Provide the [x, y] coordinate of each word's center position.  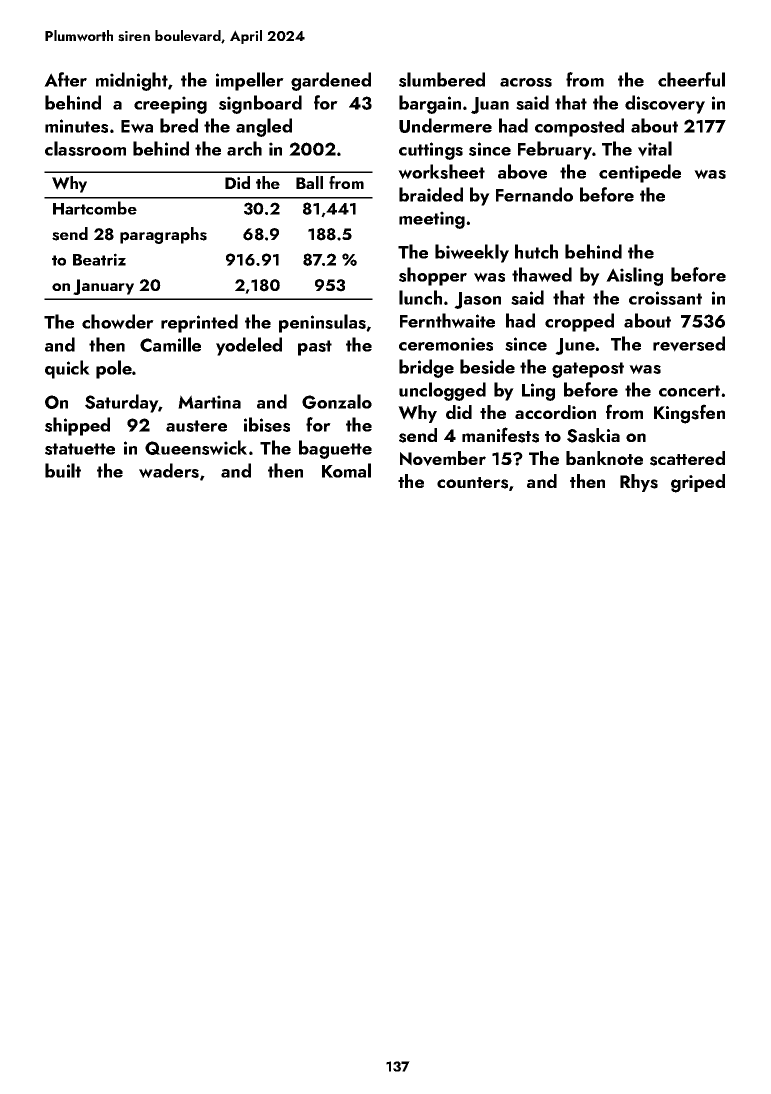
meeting [432, 220]
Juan [490, 105]
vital [655, 149]
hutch [536, 251]
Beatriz [99, 259]
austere [196, 426]
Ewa [137, 126]
